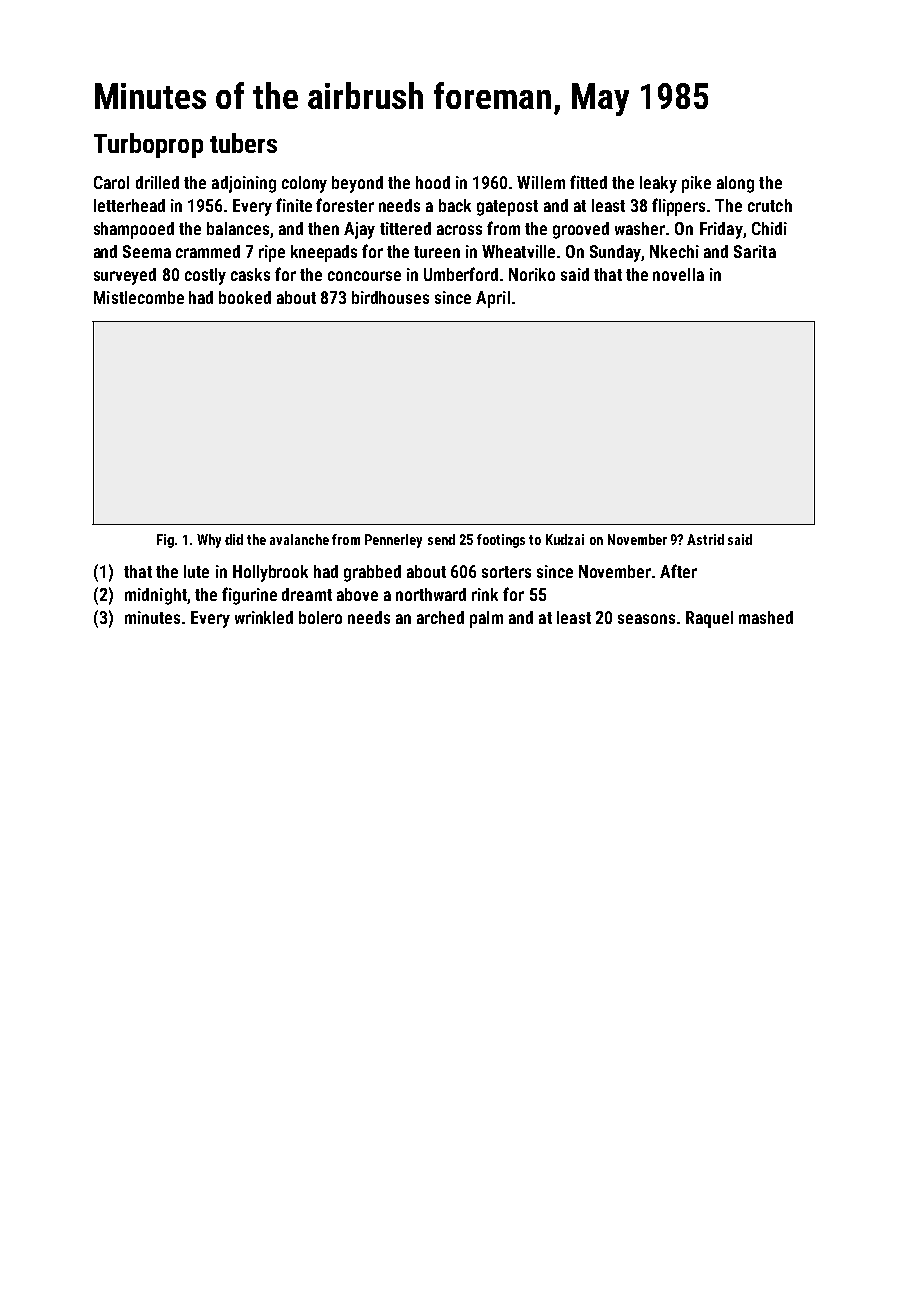 The image size is (908, 1316). I want to click on Raquel, so click(709, 619).
